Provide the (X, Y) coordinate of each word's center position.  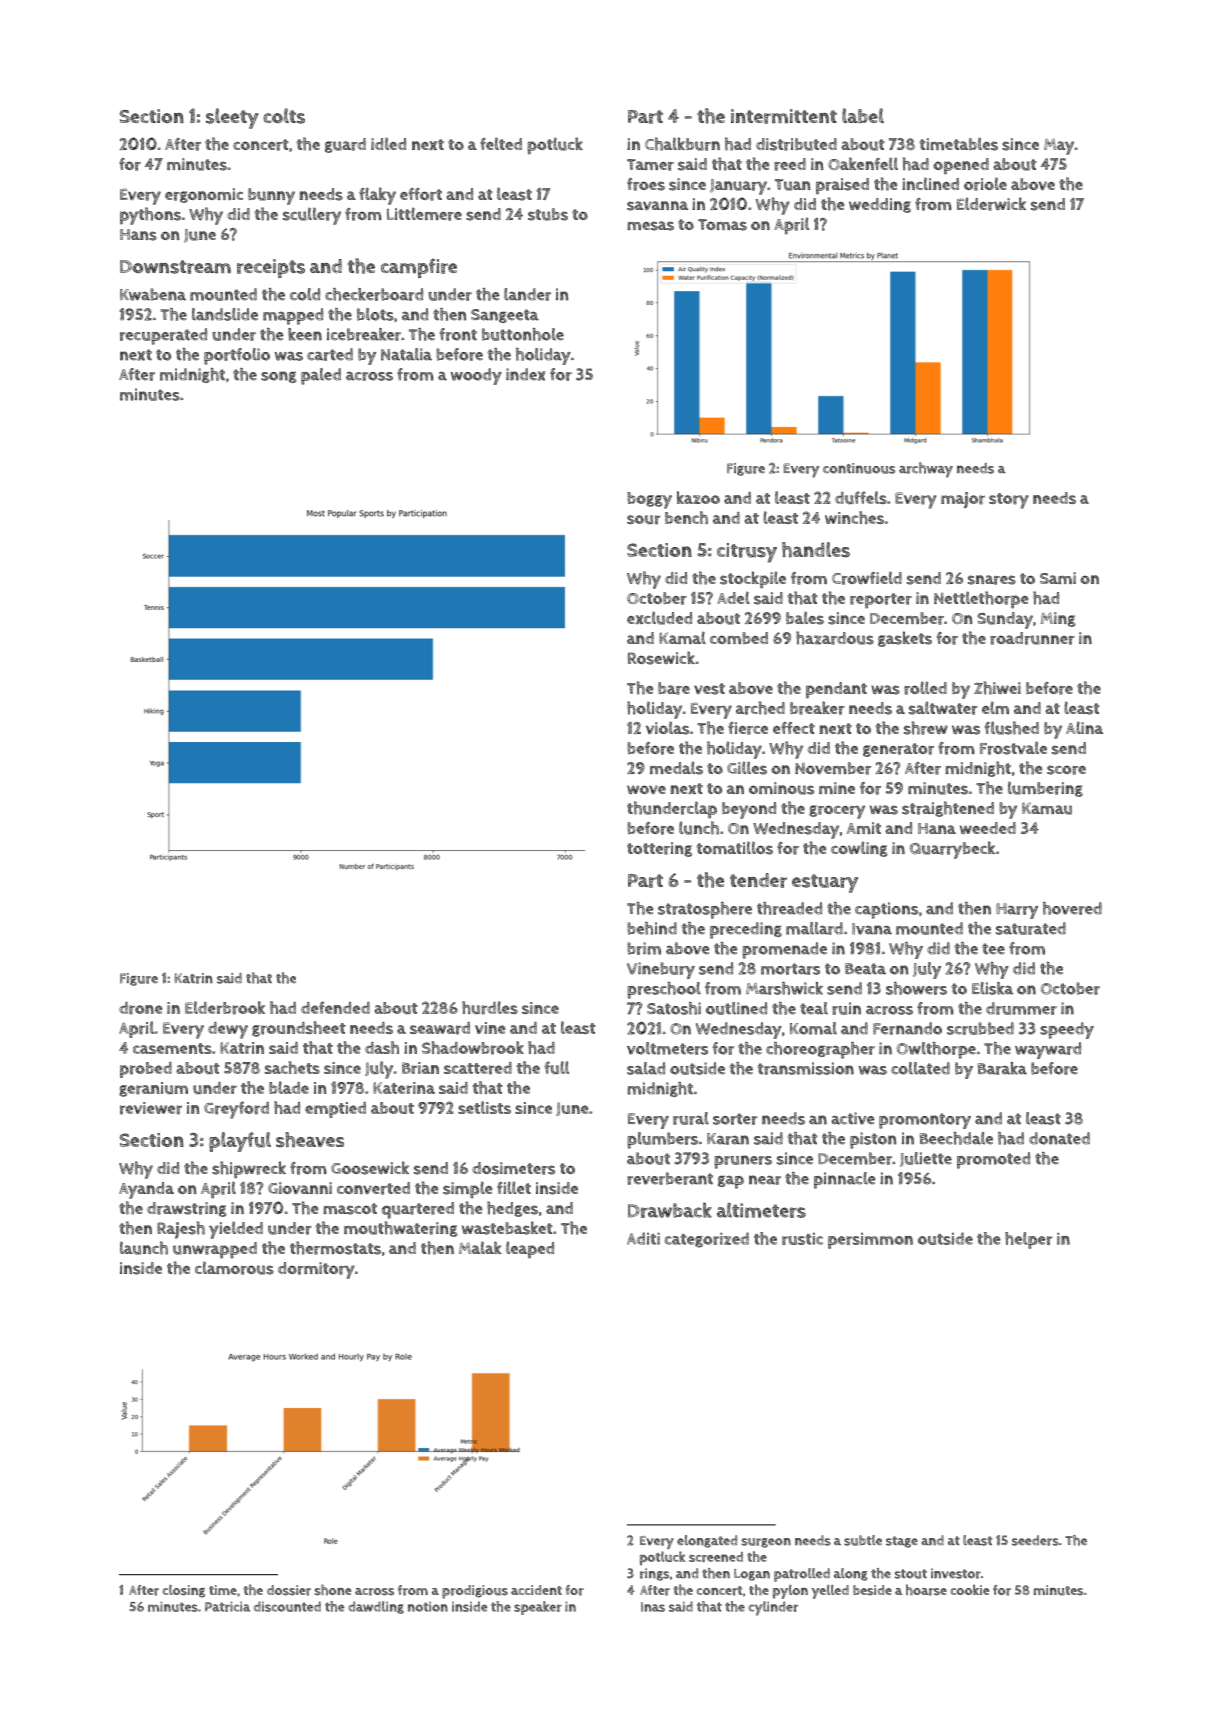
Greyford (236, 1110)
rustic (802, 1238)
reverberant (670, 1178)
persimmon (870, 1241)
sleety (232, 118)
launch (144, 1248)
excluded (659, 618)
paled (321, 376)
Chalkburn (682, 144)
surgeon (766, 1543)
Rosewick (661, 658)
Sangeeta (505, 316)
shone (333, 1590)
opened (961, 166)
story (1009, 501)
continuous (859, 468)
